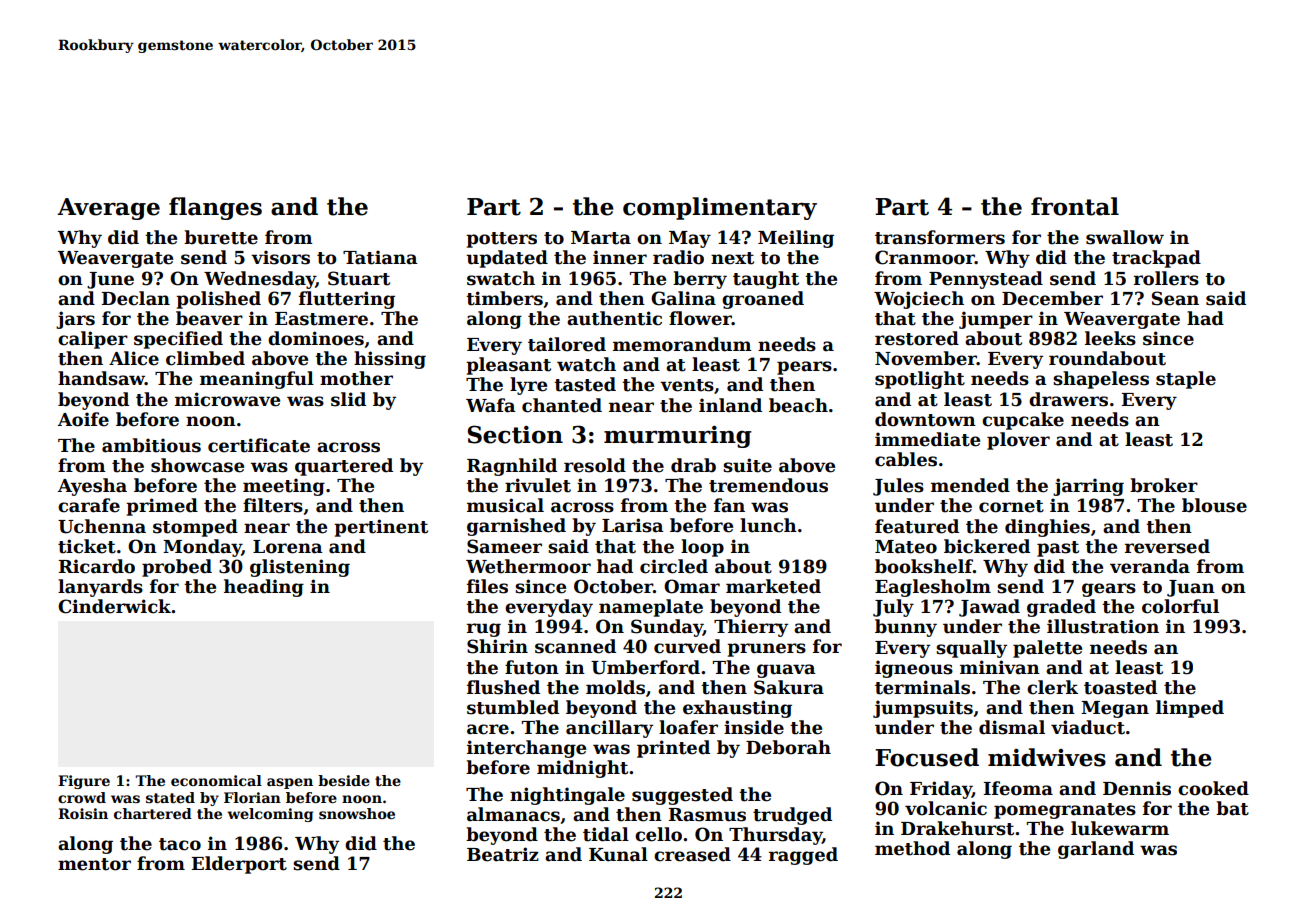 This document has height=924, width=1308. What do you see at coordinates (763, 300) in the document?
I see `groaned` at bounding box center [763, 300].
